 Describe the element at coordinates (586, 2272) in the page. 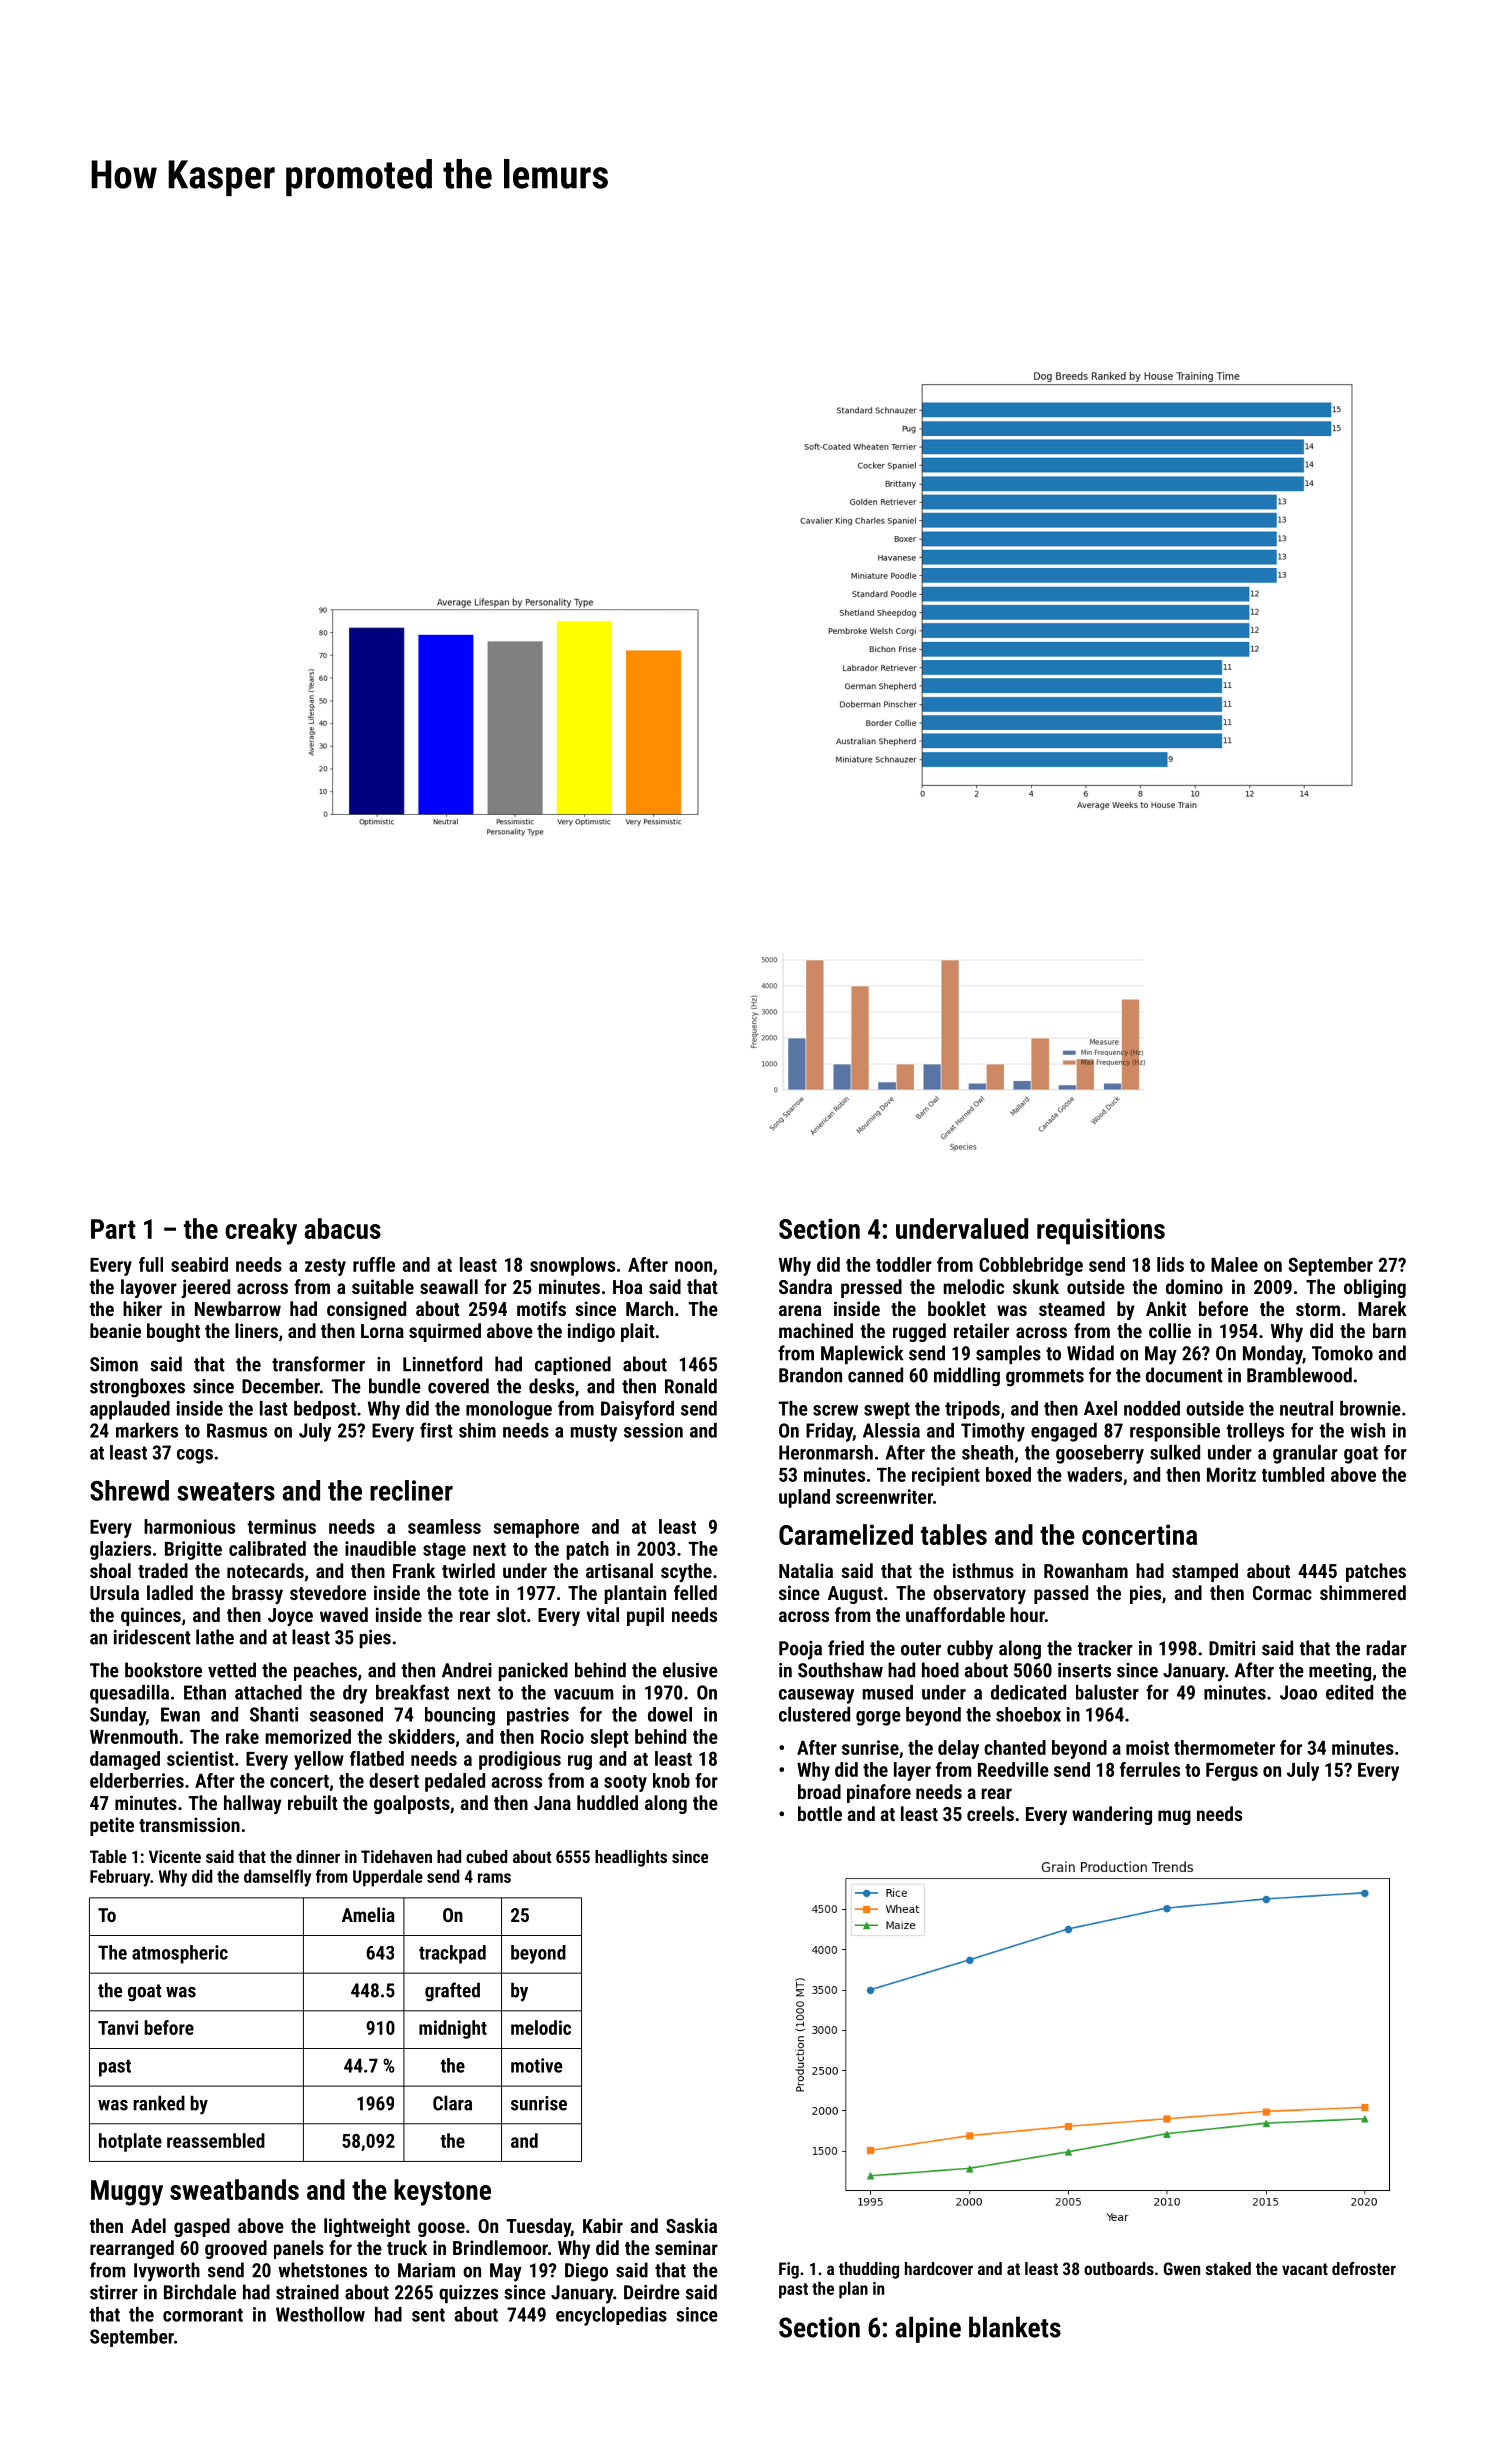

I see `Diego` at that location.
